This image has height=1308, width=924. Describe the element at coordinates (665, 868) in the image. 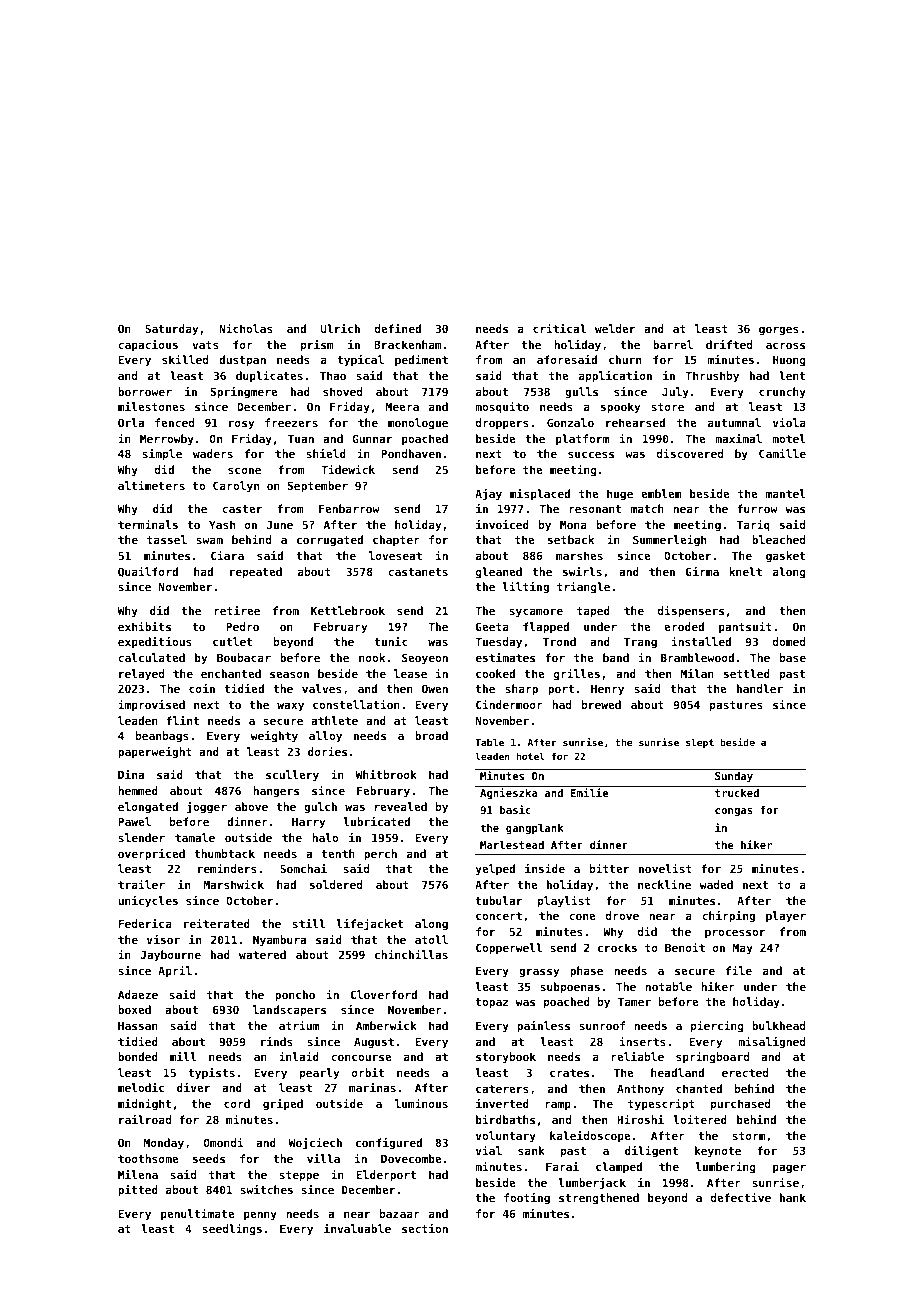

I see `novelist` at that location.
